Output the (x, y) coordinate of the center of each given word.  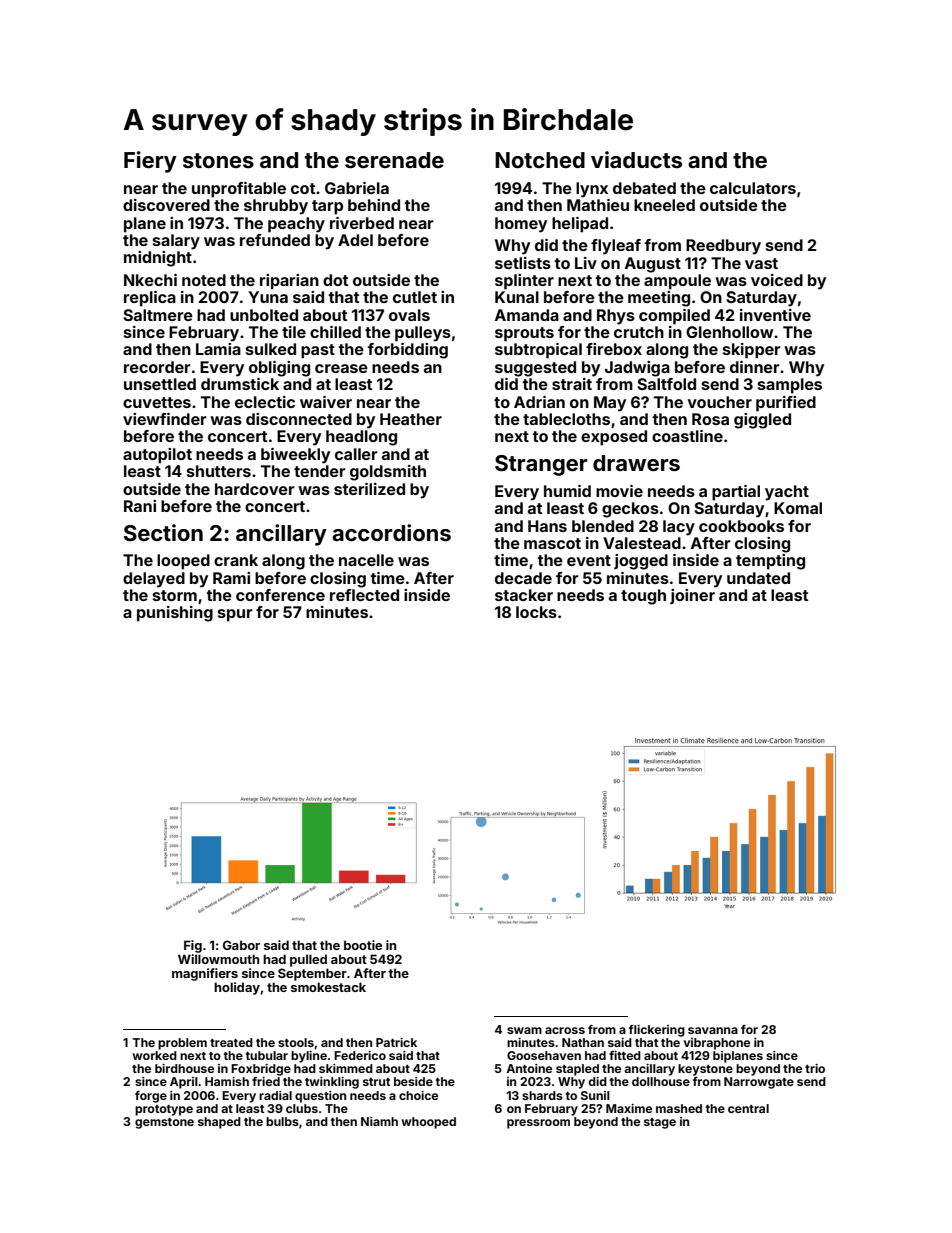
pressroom (538, 1124)
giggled (762, 421)
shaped (219, 1123)
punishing (175, 614)
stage (660, 1123)
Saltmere (158, 315)
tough (643, 597)
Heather (411, 419)
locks (536, 612)
